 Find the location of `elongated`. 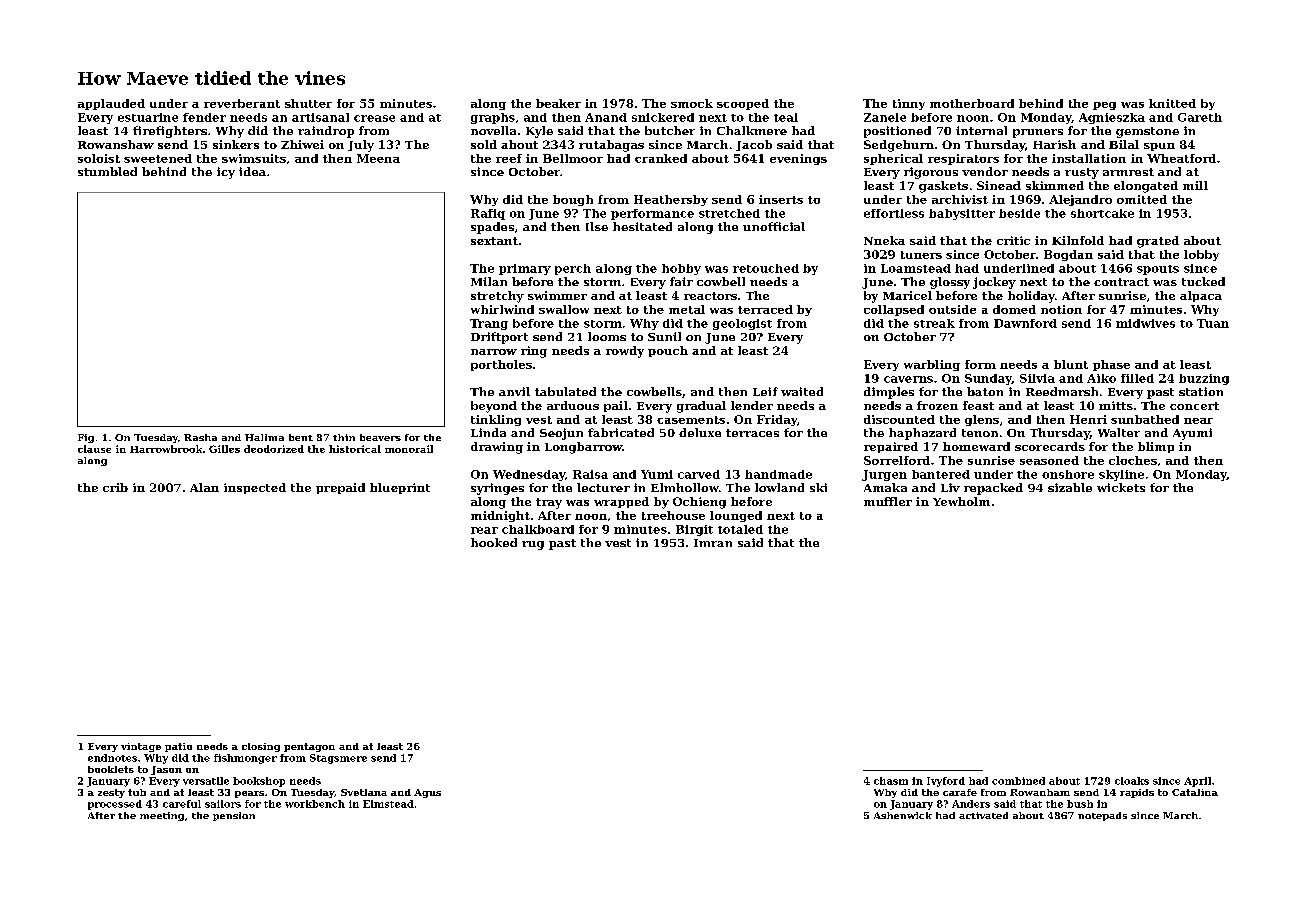

elongated is located at coordinates (1146, 187).
